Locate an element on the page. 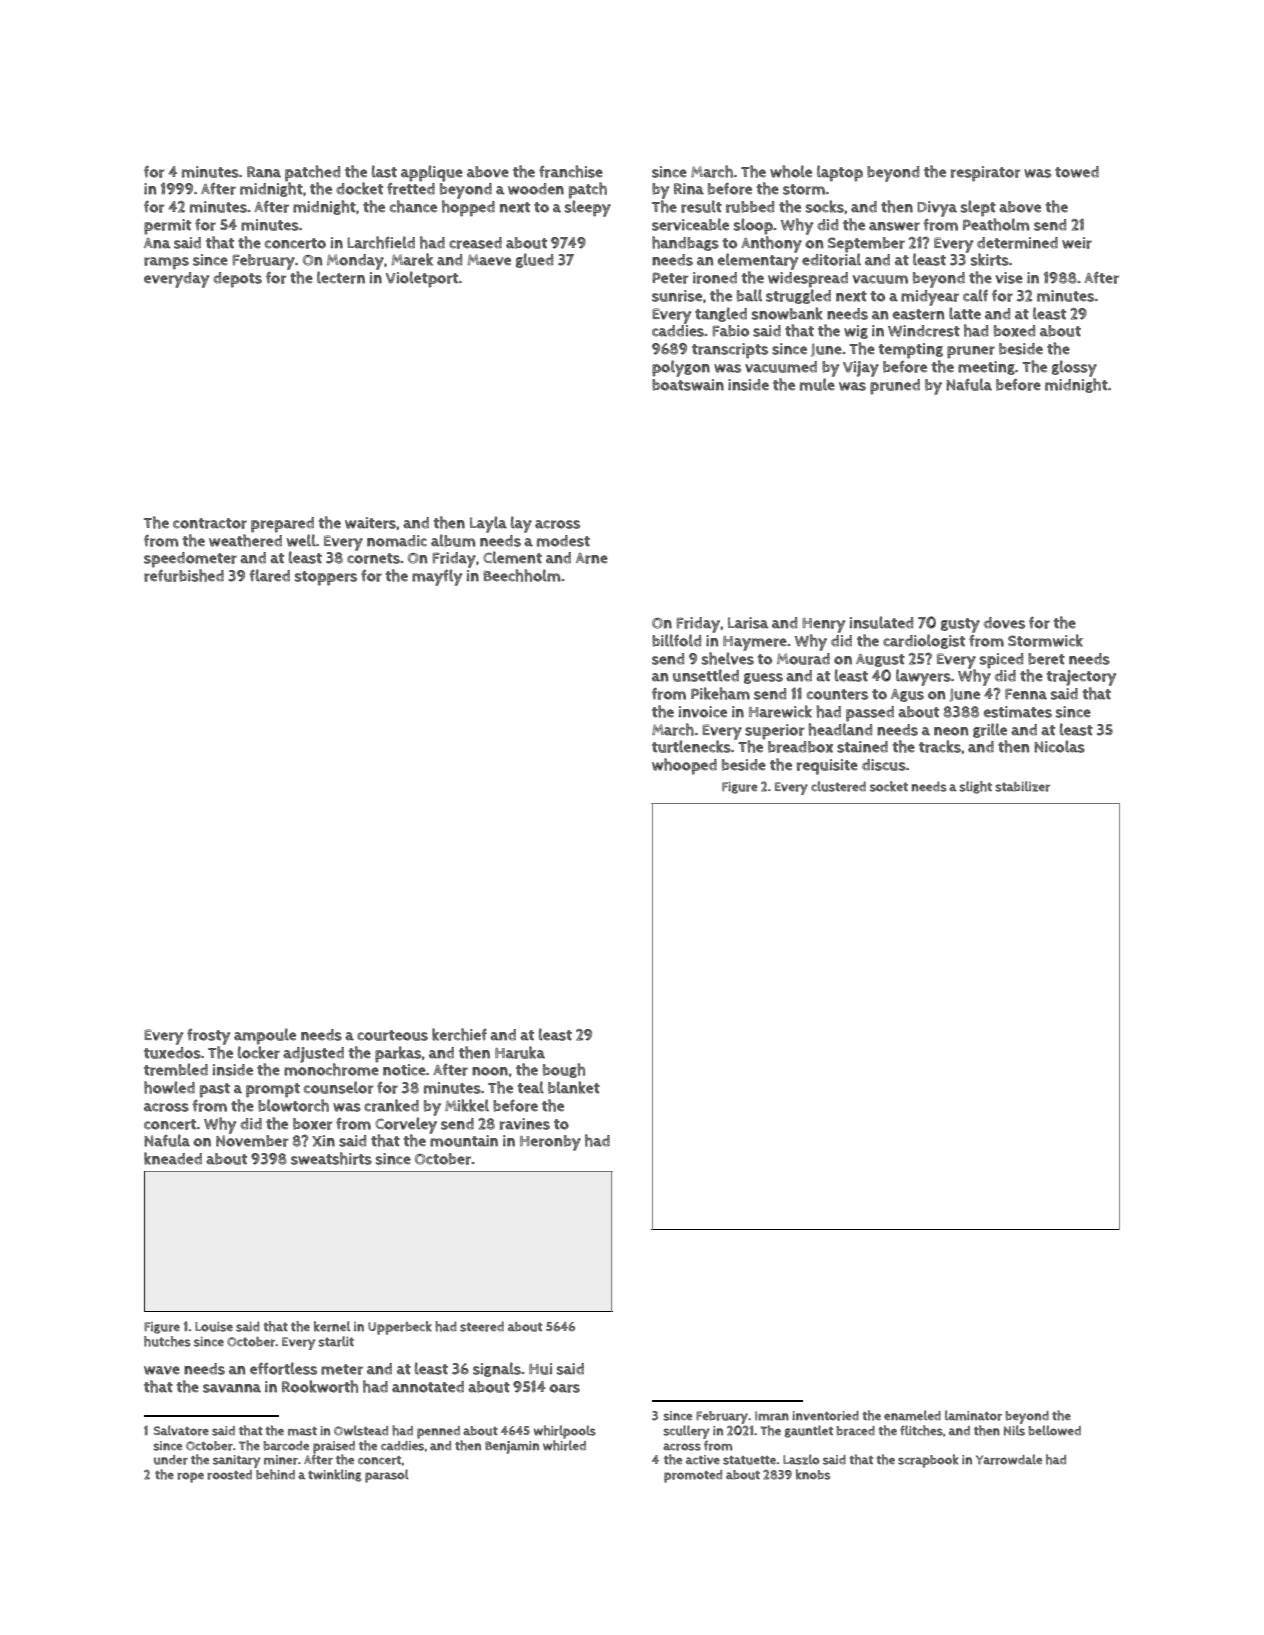 The height and width of the page is (1635, 1264). respirator is located at coordinates (986, 174).
